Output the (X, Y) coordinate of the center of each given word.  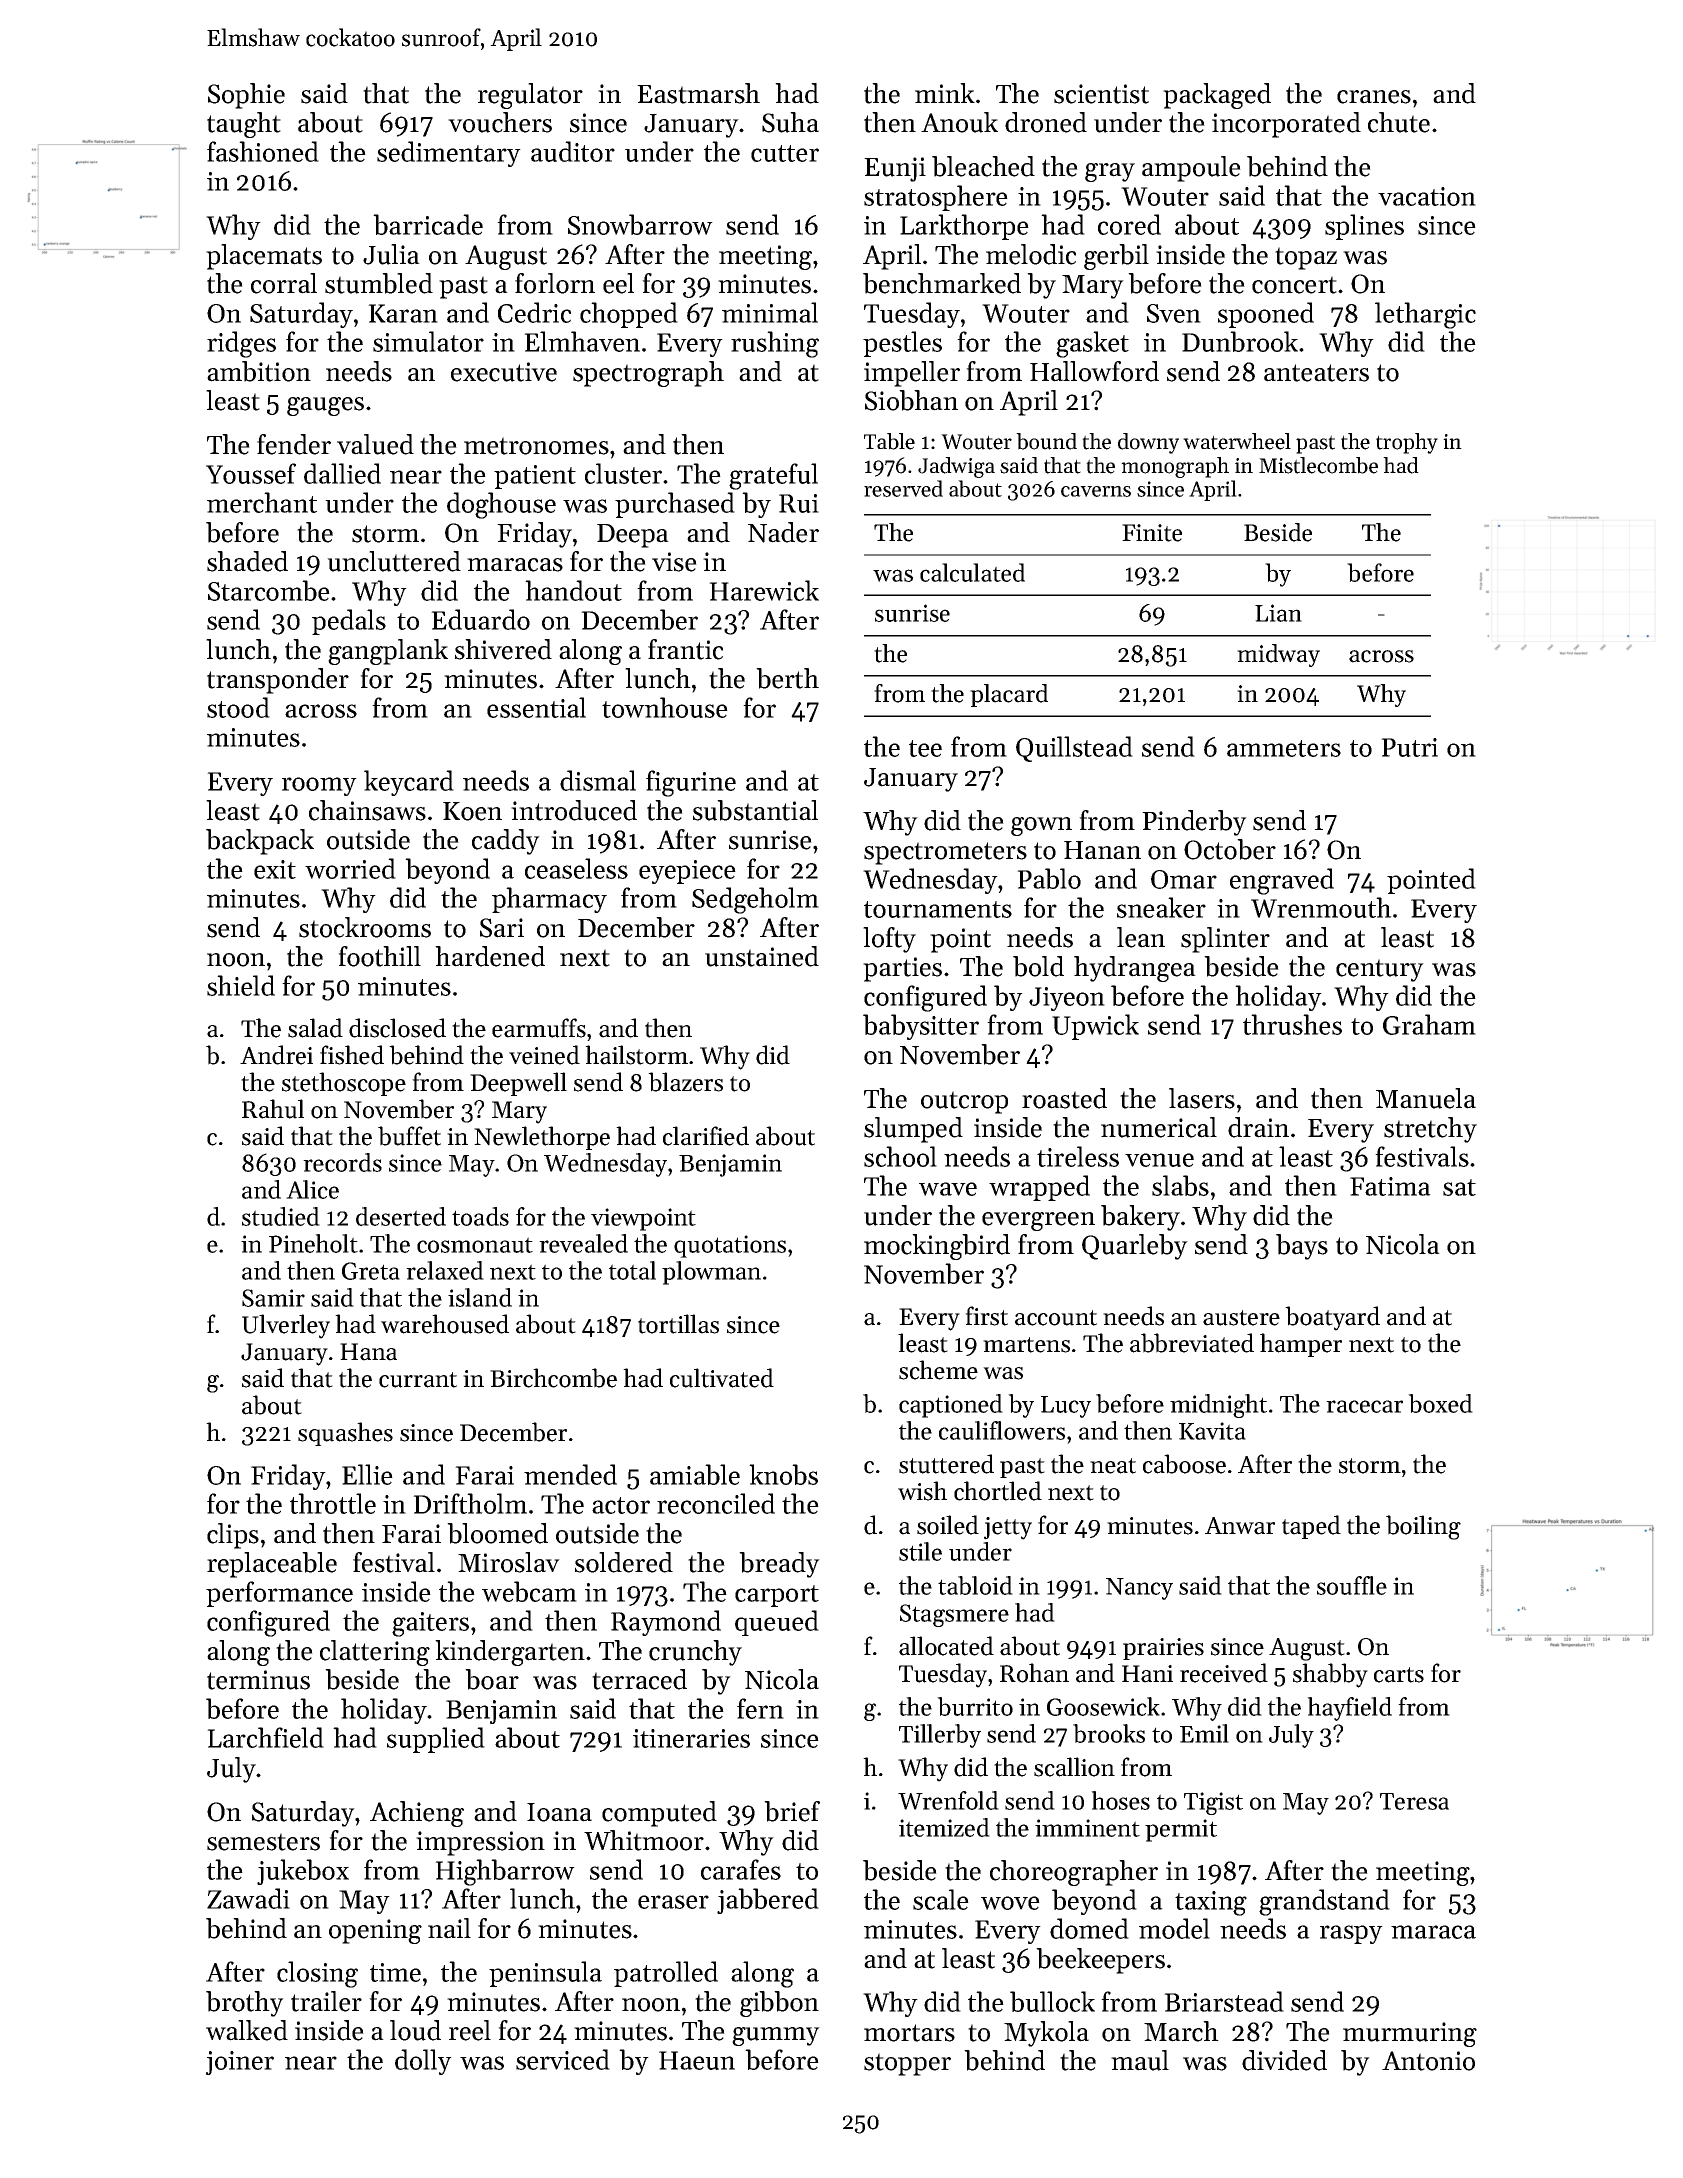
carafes (741, 1869)
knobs (783, 1474)
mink (945, 93)
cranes (1374, 97)
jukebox (303, 1872)
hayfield (1349, 1709)
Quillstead (1074, 749)
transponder (278, 681)
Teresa (1414, 1801)
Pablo (1049, 878)
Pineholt (313, 1243)
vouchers (500, 122)
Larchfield (265, 1737)
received (1224, 1673)
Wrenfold (948, 1800)
